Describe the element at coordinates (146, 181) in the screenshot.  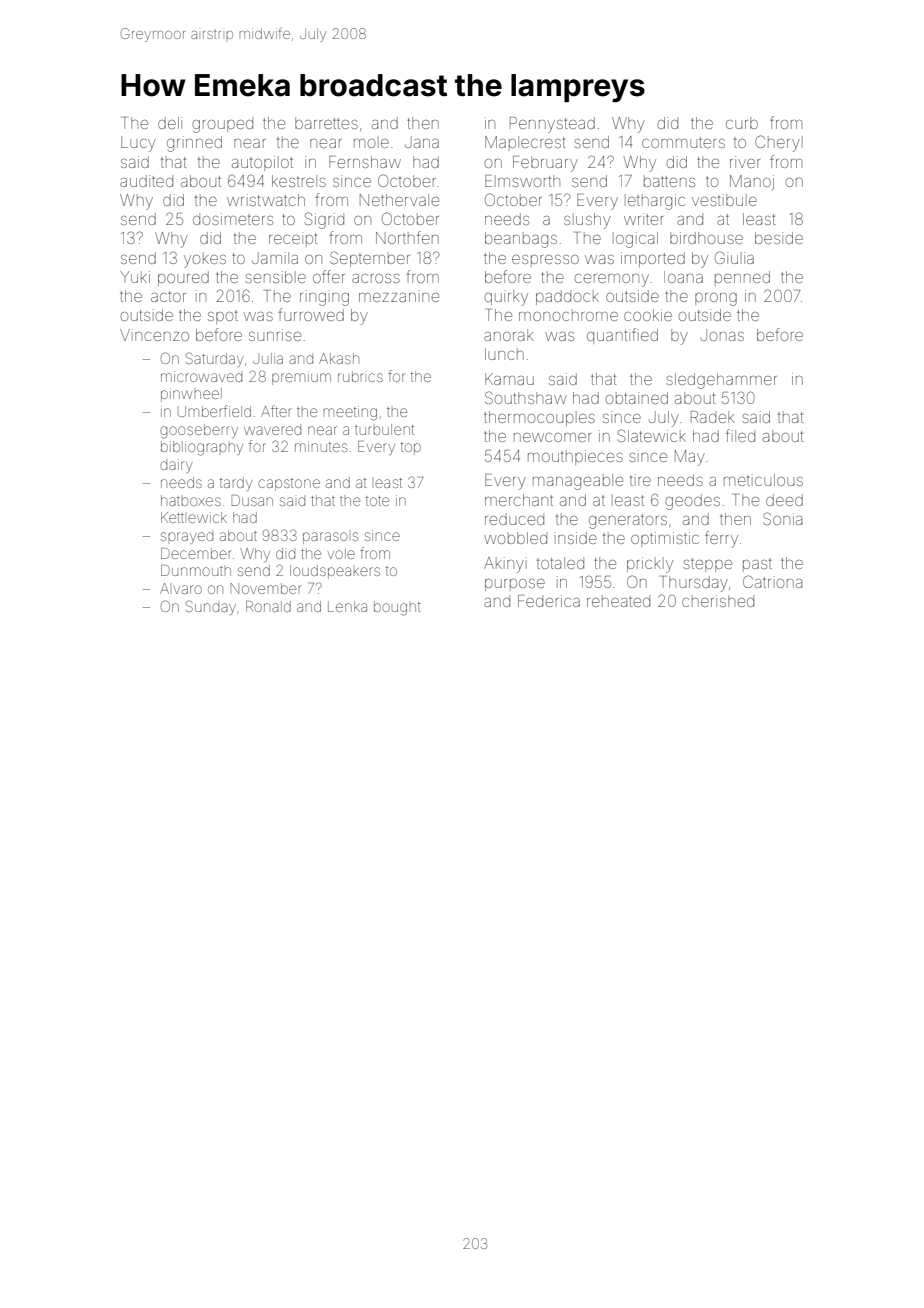
I see `audited` at that location.
